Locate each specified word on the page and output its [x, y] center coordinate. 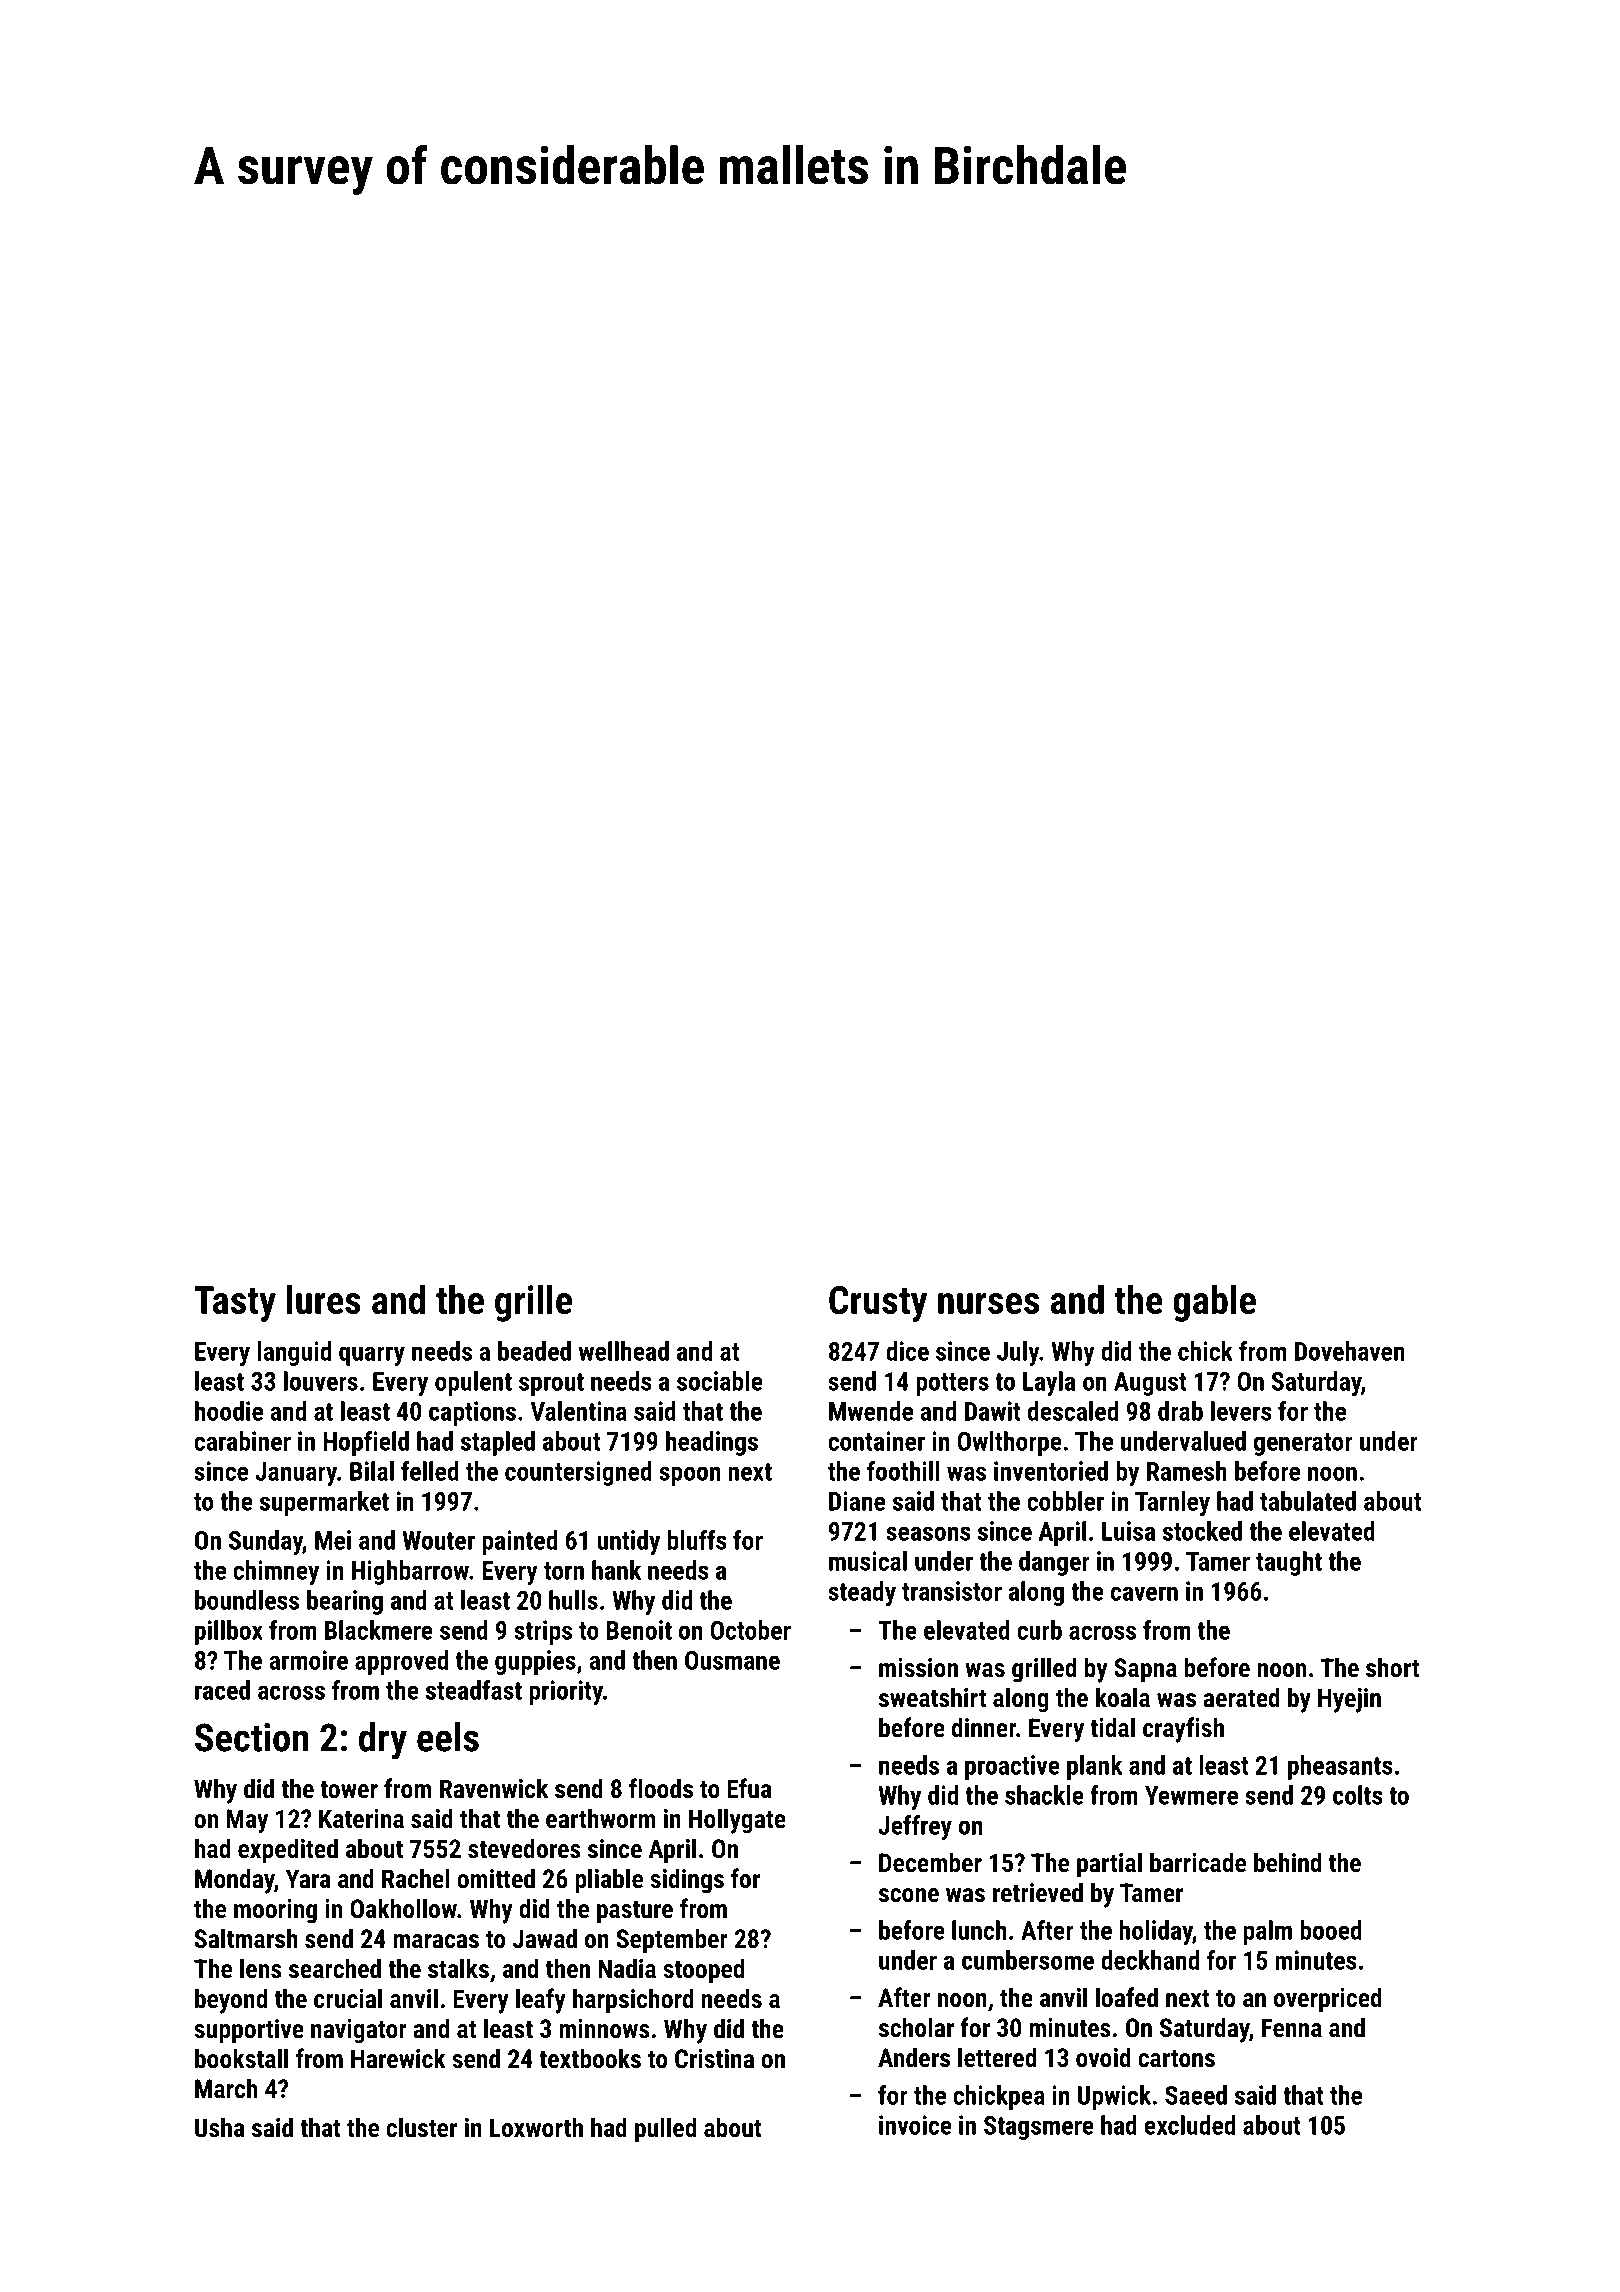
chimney [276, 1572]
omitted [496, 1878]
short [1392, 1667]
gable [1214, 1303]
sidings [687, 1881]
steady [862, 1593]
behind [1287, 1862]
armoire [308, 1660]
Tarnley [1172, 1503]
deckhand [1150, 1960]
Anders [914, 2057]
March [226, 2088]
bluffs [697, 1540]
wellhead [624, 1351]
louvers [321, 1381]
